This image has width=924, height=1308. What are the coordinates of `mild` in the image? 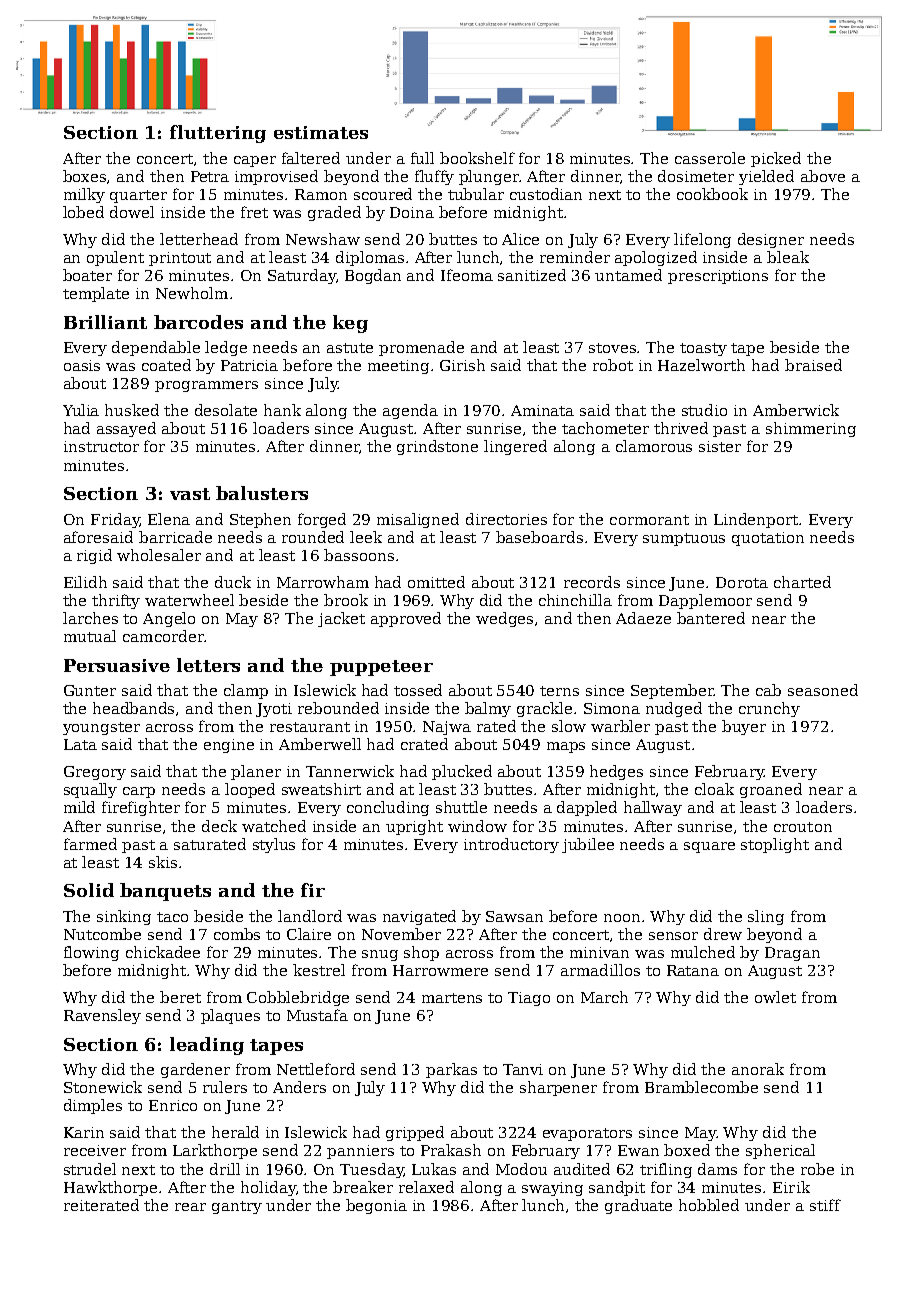 It's located at (79, 807).
